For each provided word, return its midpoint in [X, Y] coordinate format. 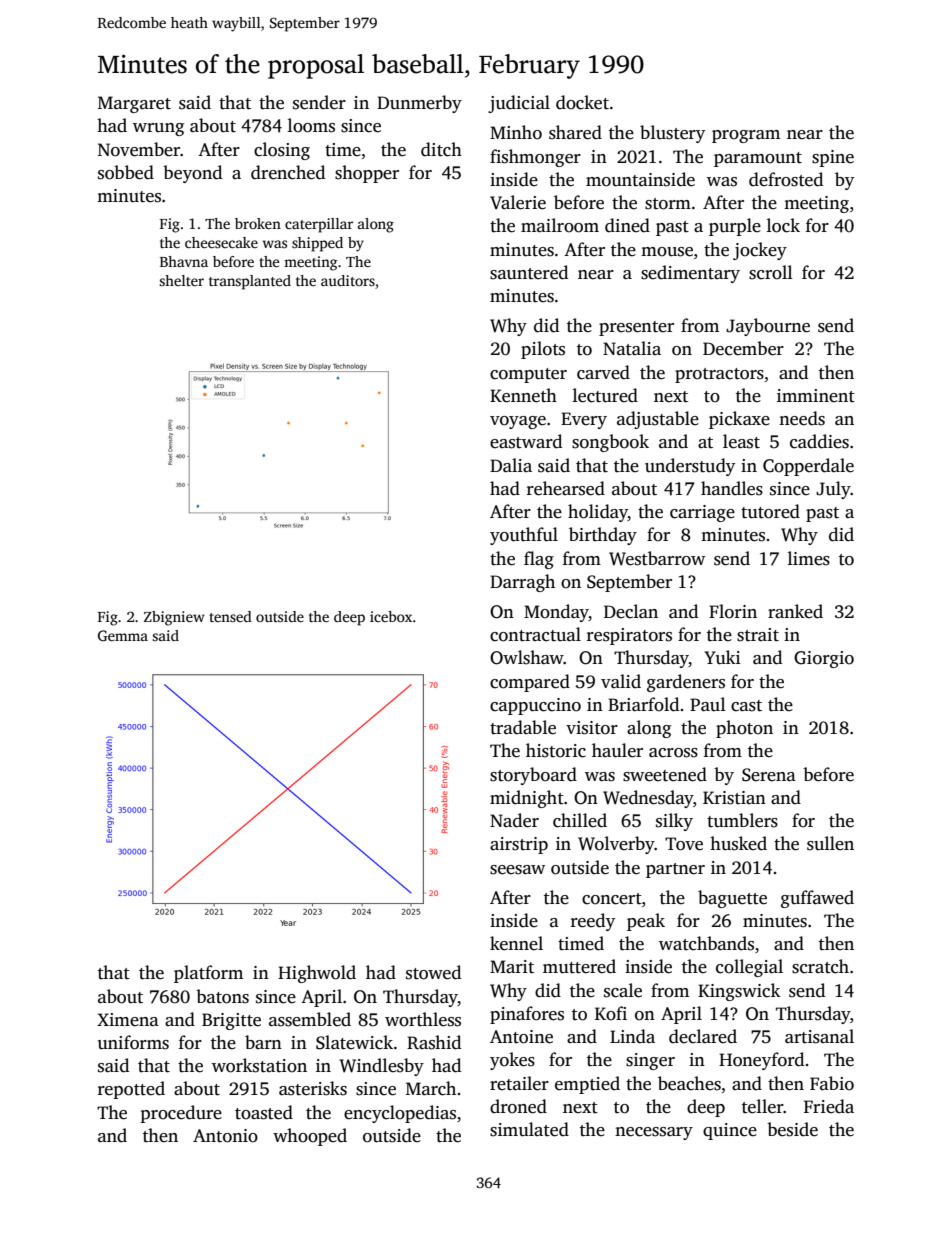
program [746, 136]
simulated [529, 1129]
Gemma [123, 635]
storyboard [533, 776]
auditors [348, 280]
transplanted [250, 282]
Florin [733, 611]
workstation [259, 1065]
